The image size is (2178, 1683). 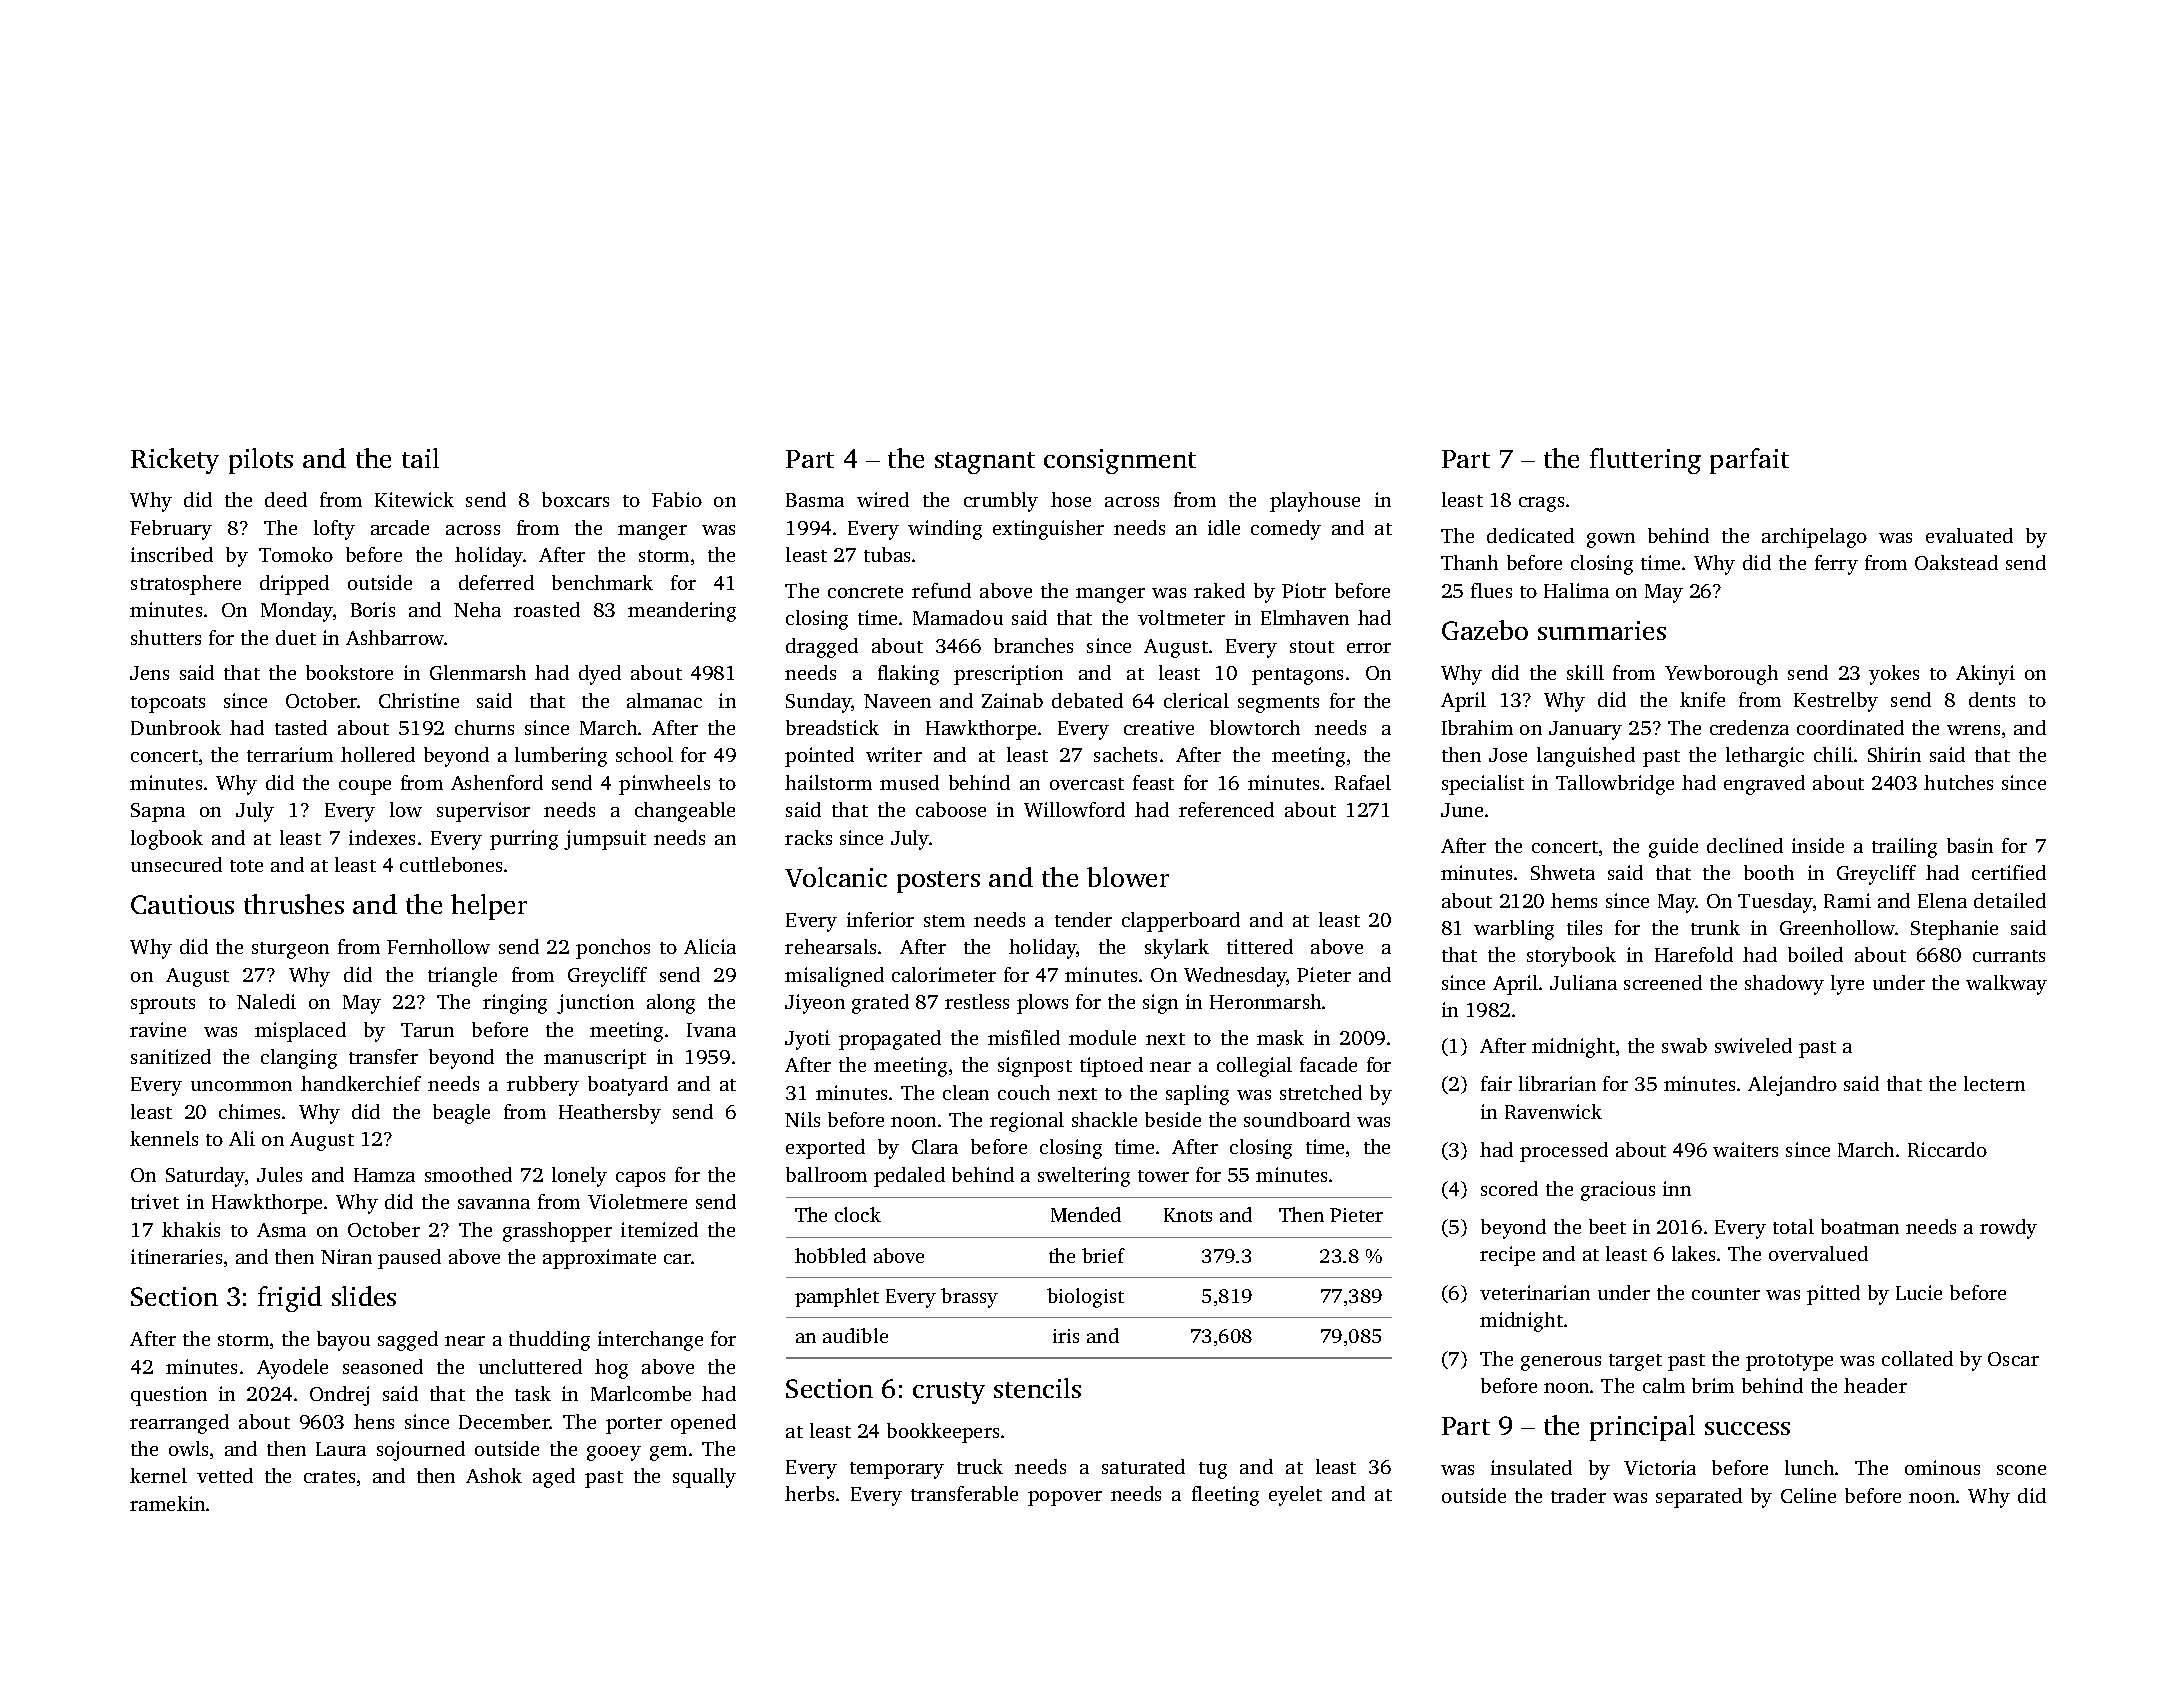 I want to click on ramekin, so click(x=167, y=1503).
